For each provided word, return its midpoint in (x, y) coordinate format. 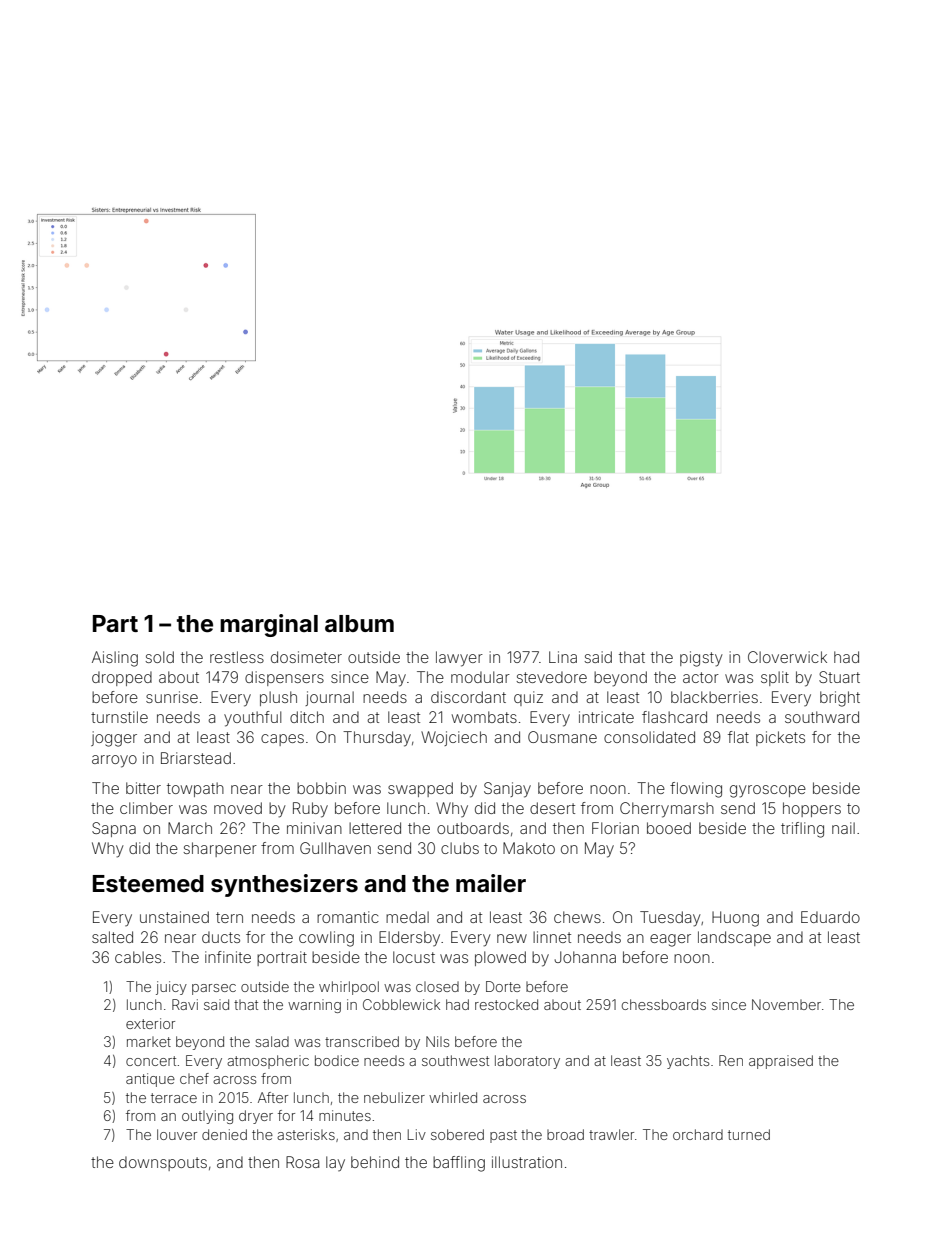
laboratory (527, 1062)
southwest (455, 1060)
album (359, 624)
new (512, 938)
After (273, 1097)
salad (272, 1041)
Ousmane (562, 737)
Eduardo (830, 917)
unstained (174, 917)
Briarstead (196, 758)
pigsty (701, 659)
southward (822, 717)
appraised (781, 1062)
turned (749, 1134)
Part (115, 623)
